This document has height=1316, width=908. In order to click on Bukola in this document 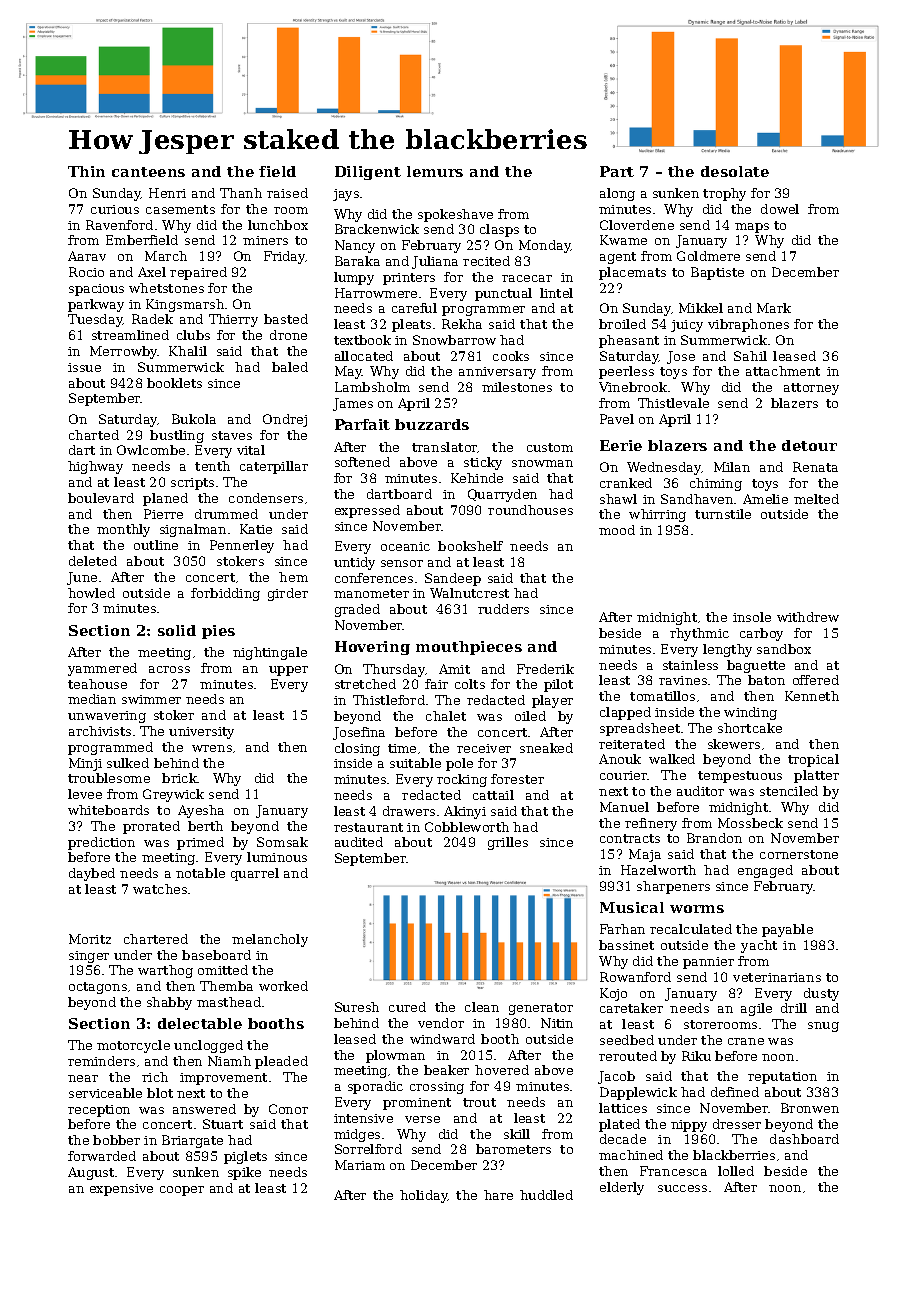, I will do `click(194, 419)`.
